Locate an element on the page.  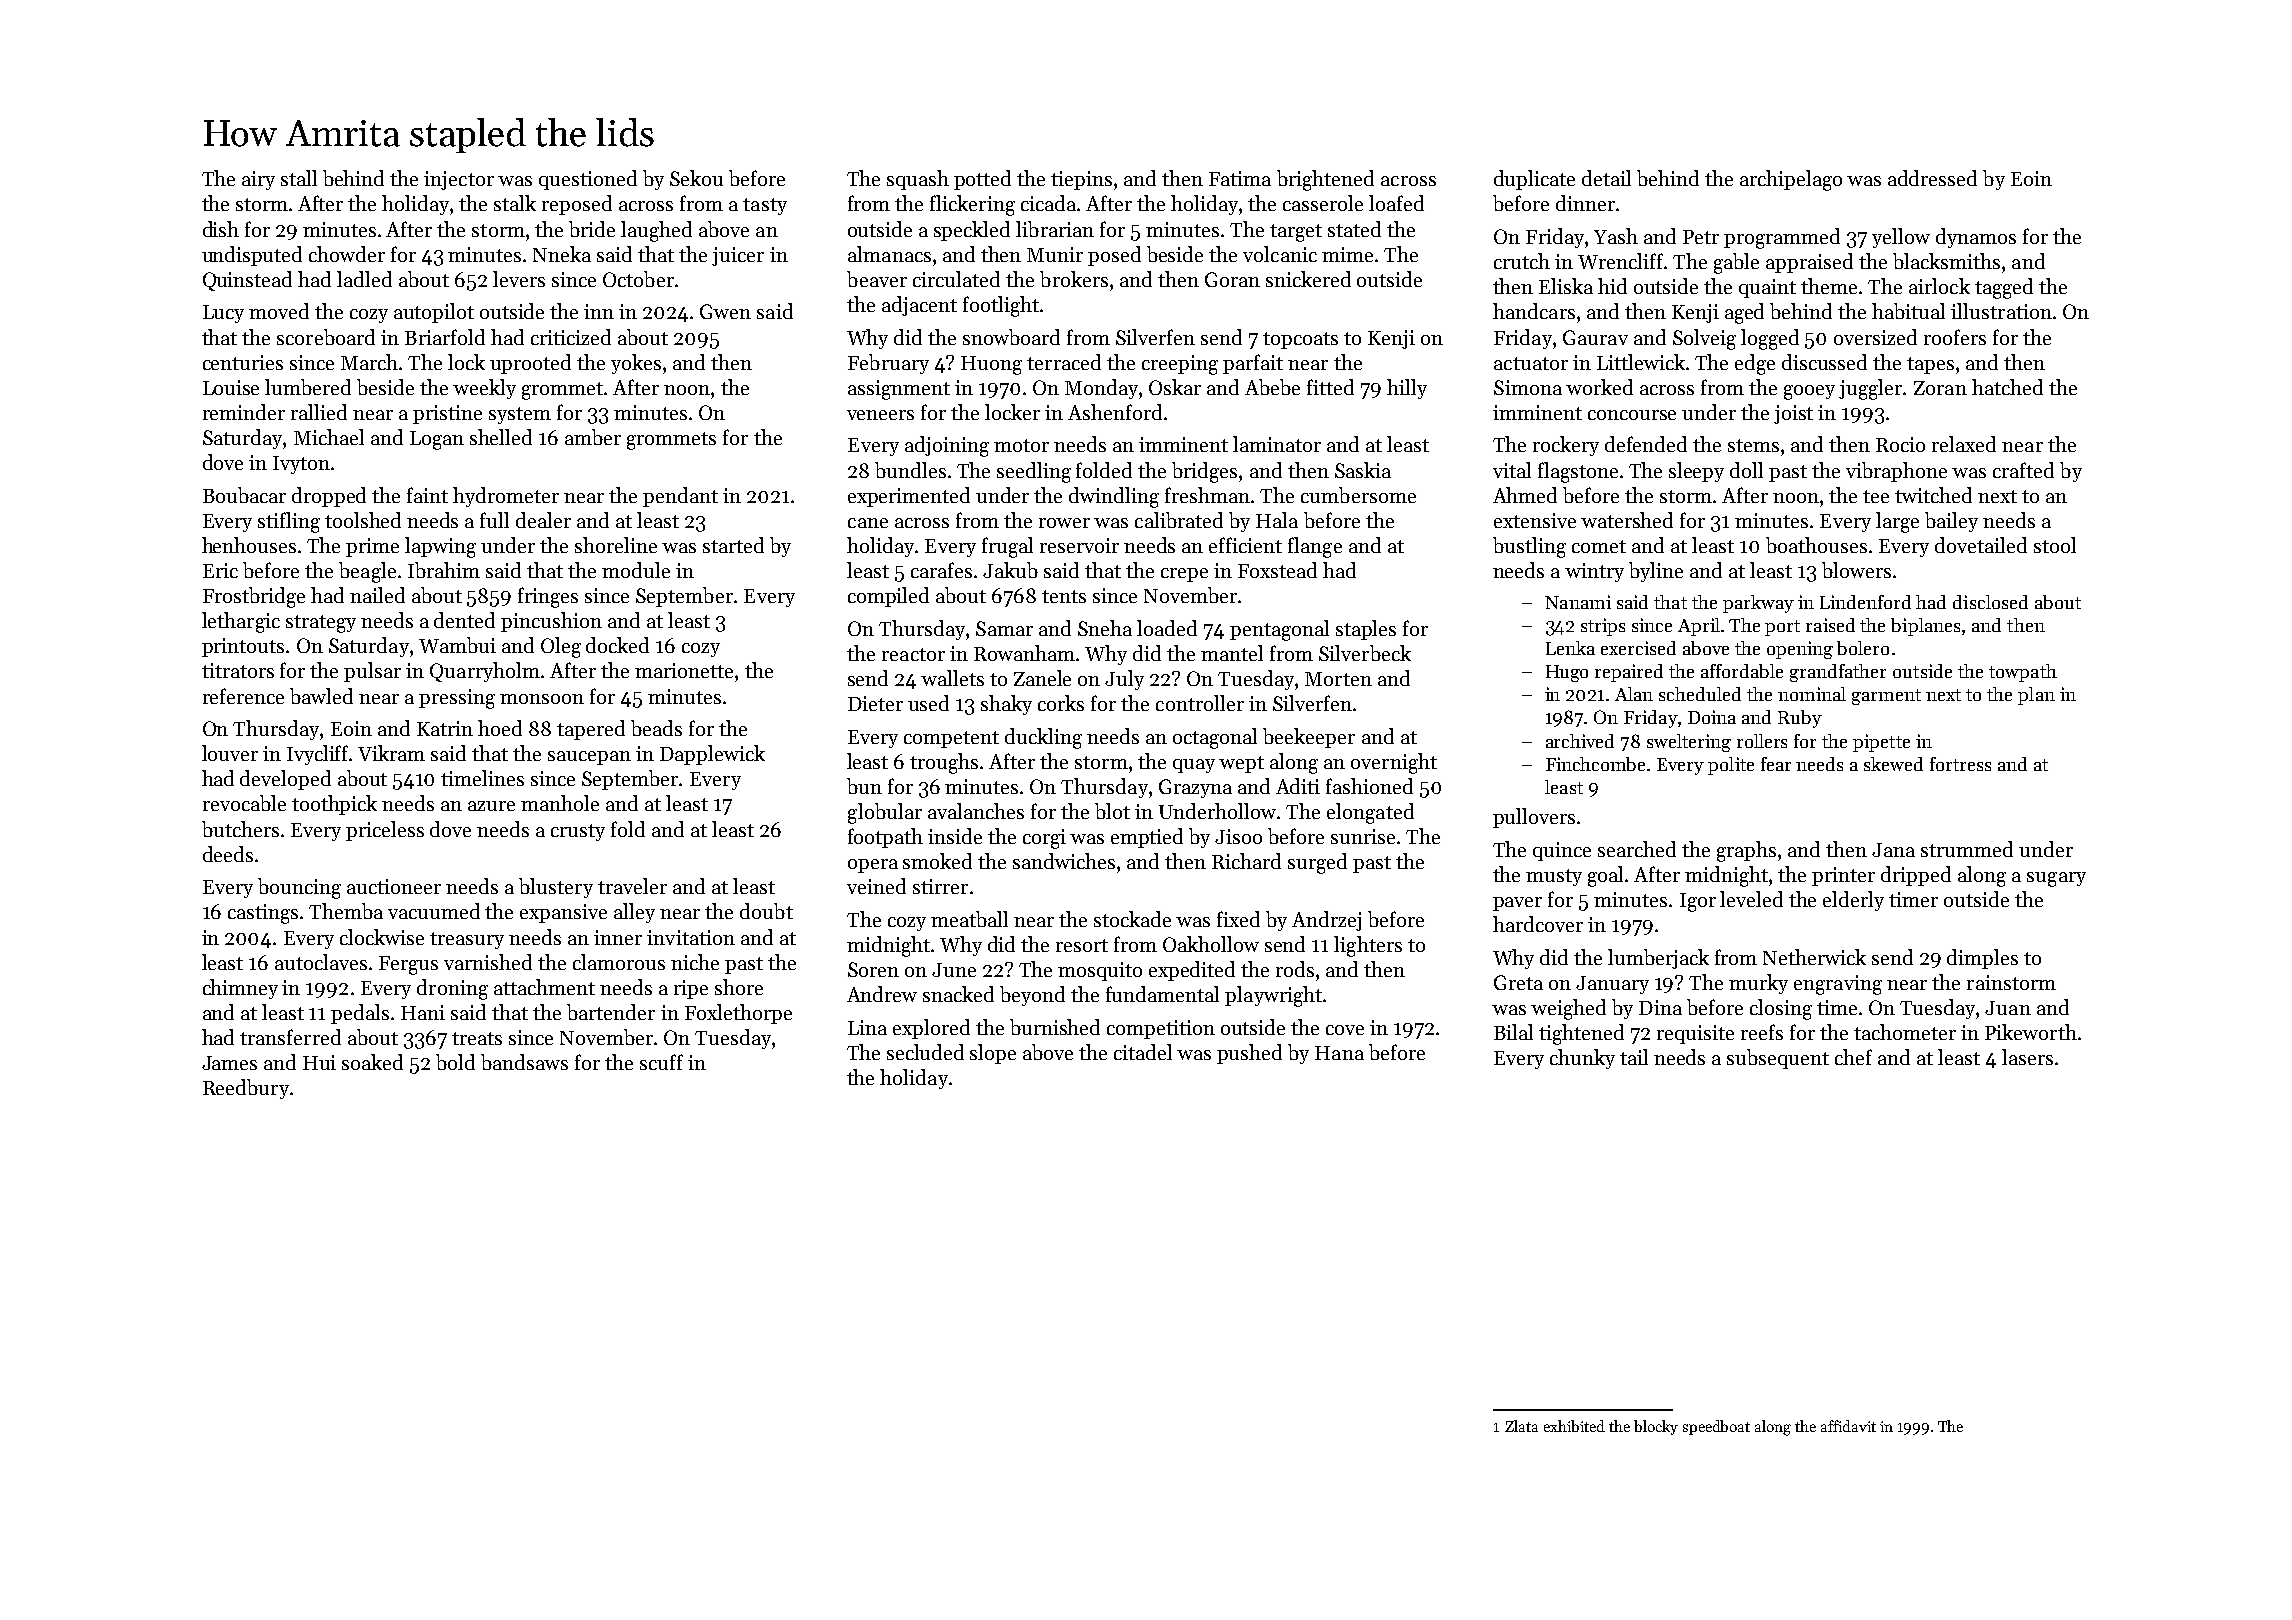
niche is located at coordinates (695, 962).
